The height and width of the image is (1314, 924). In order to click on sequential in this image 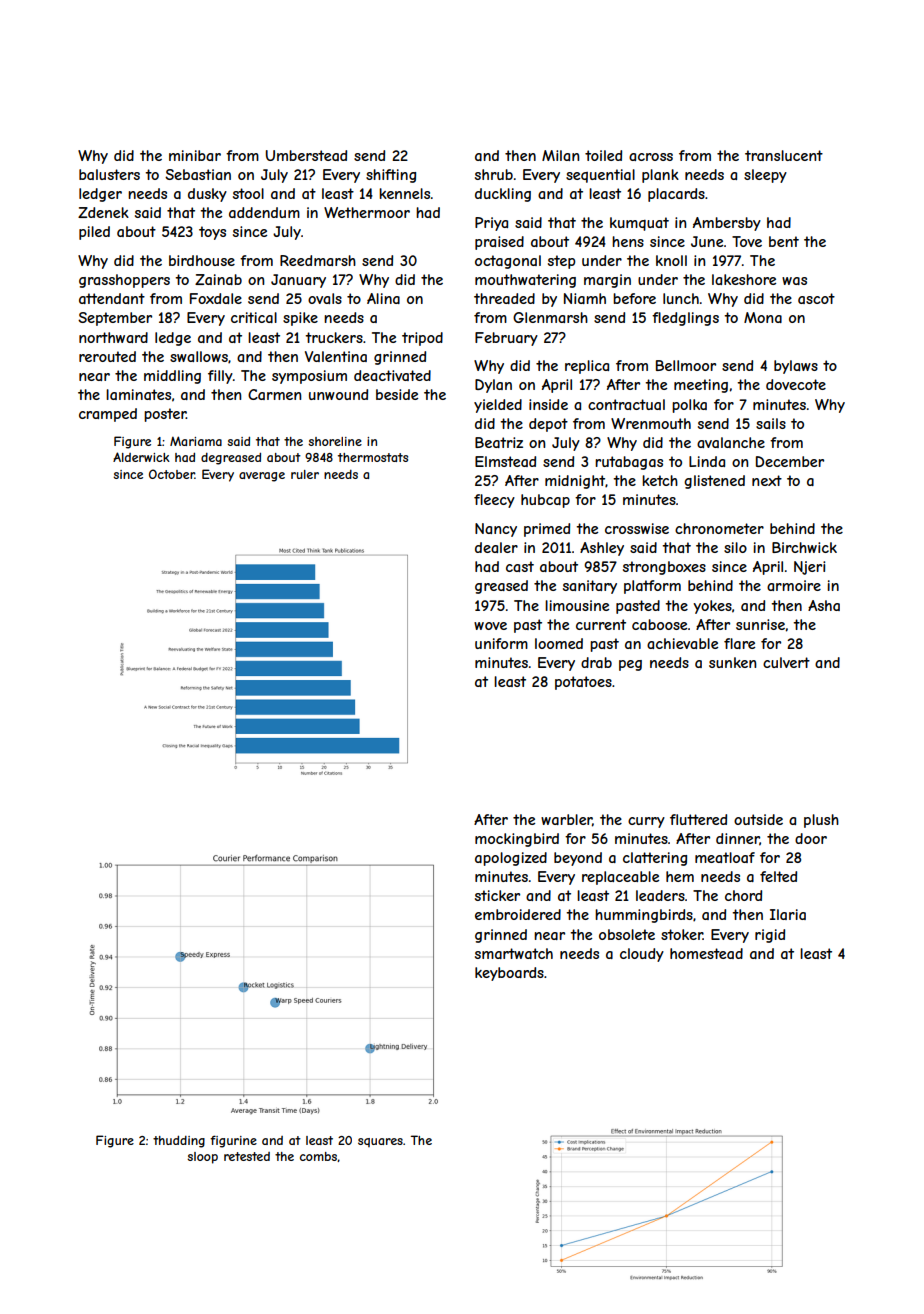, I will do `click(600, 176)`.
